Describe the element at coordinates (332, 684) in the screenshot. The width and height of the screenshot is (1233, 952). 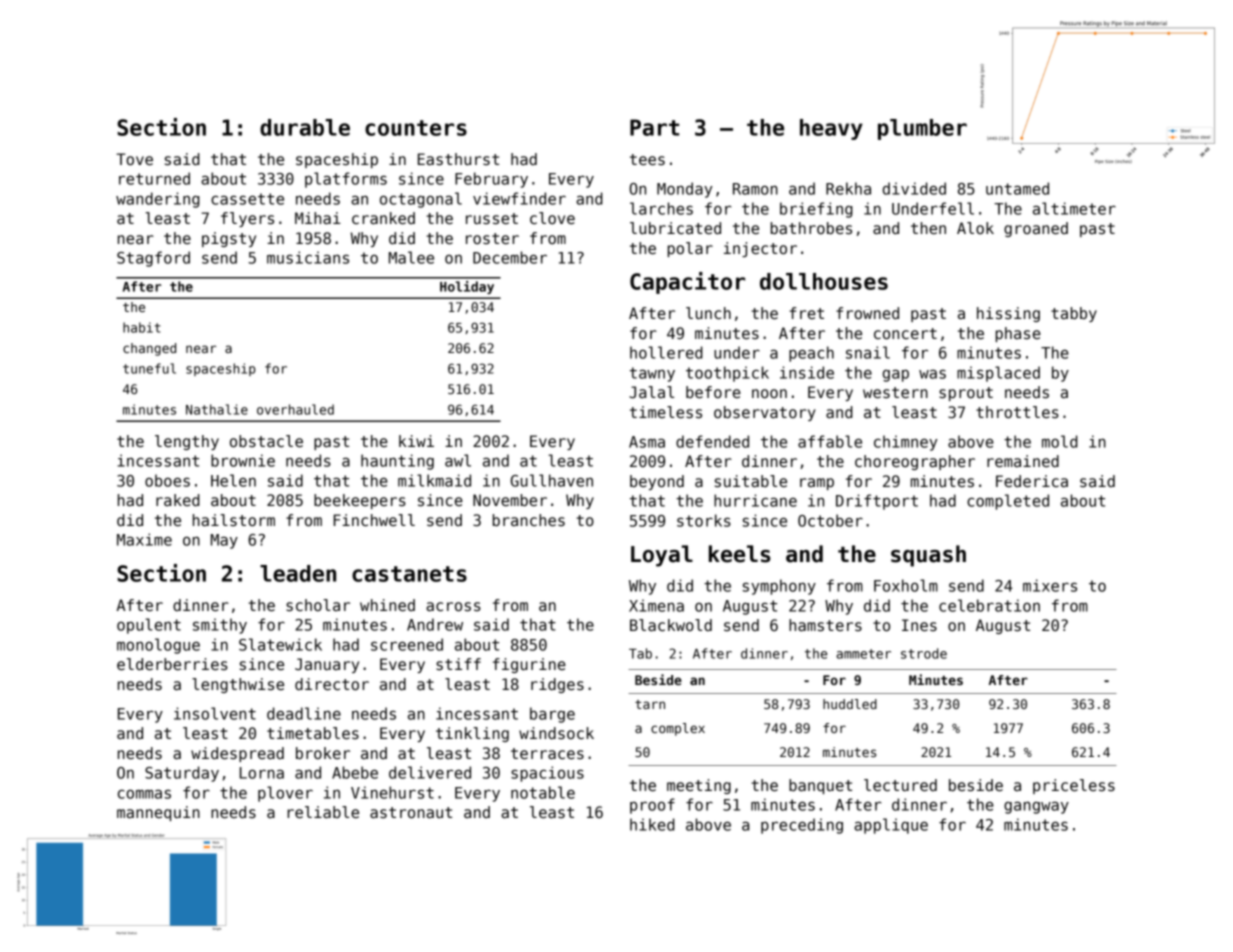
I see `director` at that location.
